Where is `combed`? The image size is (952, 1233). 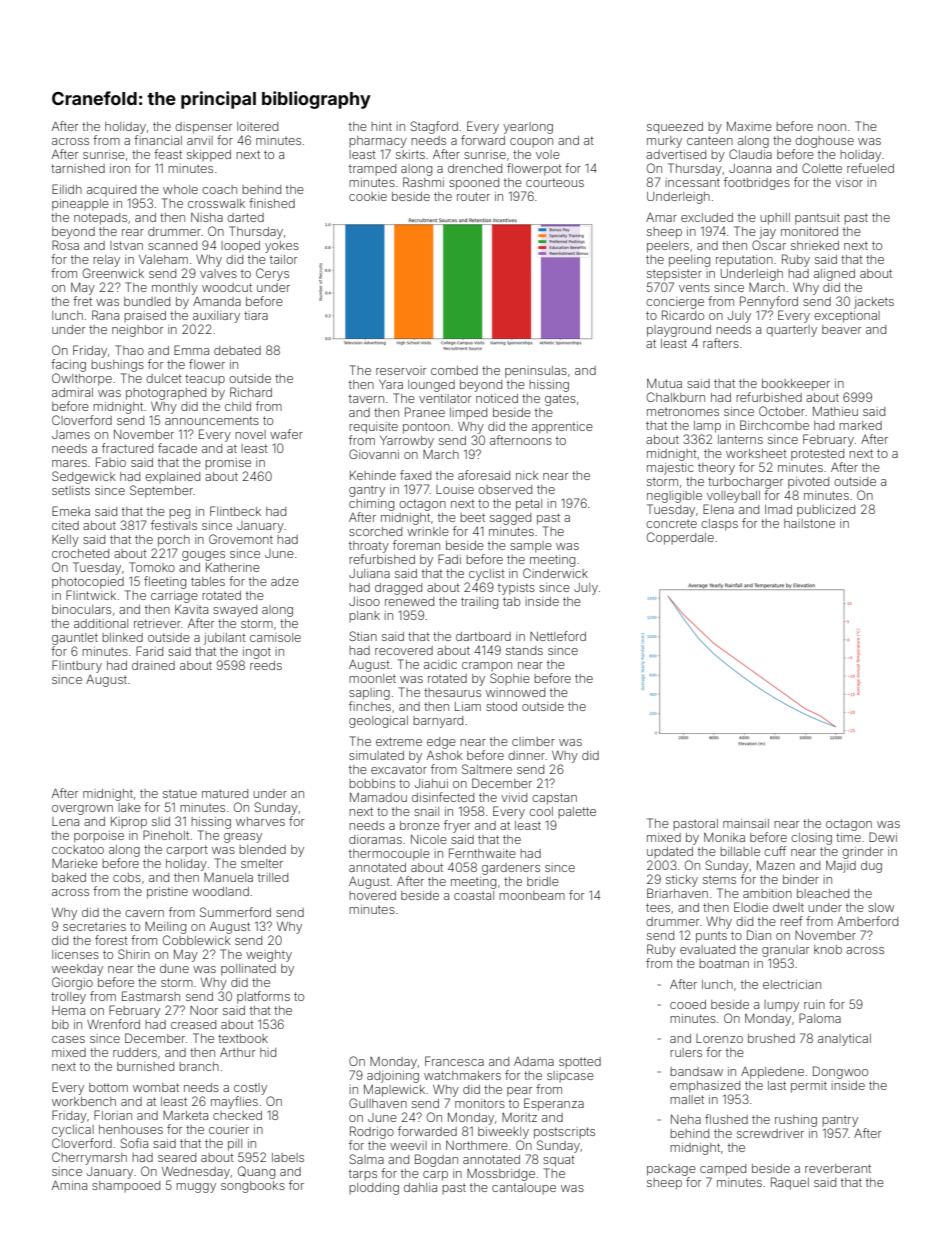 combed is located at coordinates (454, 370).
